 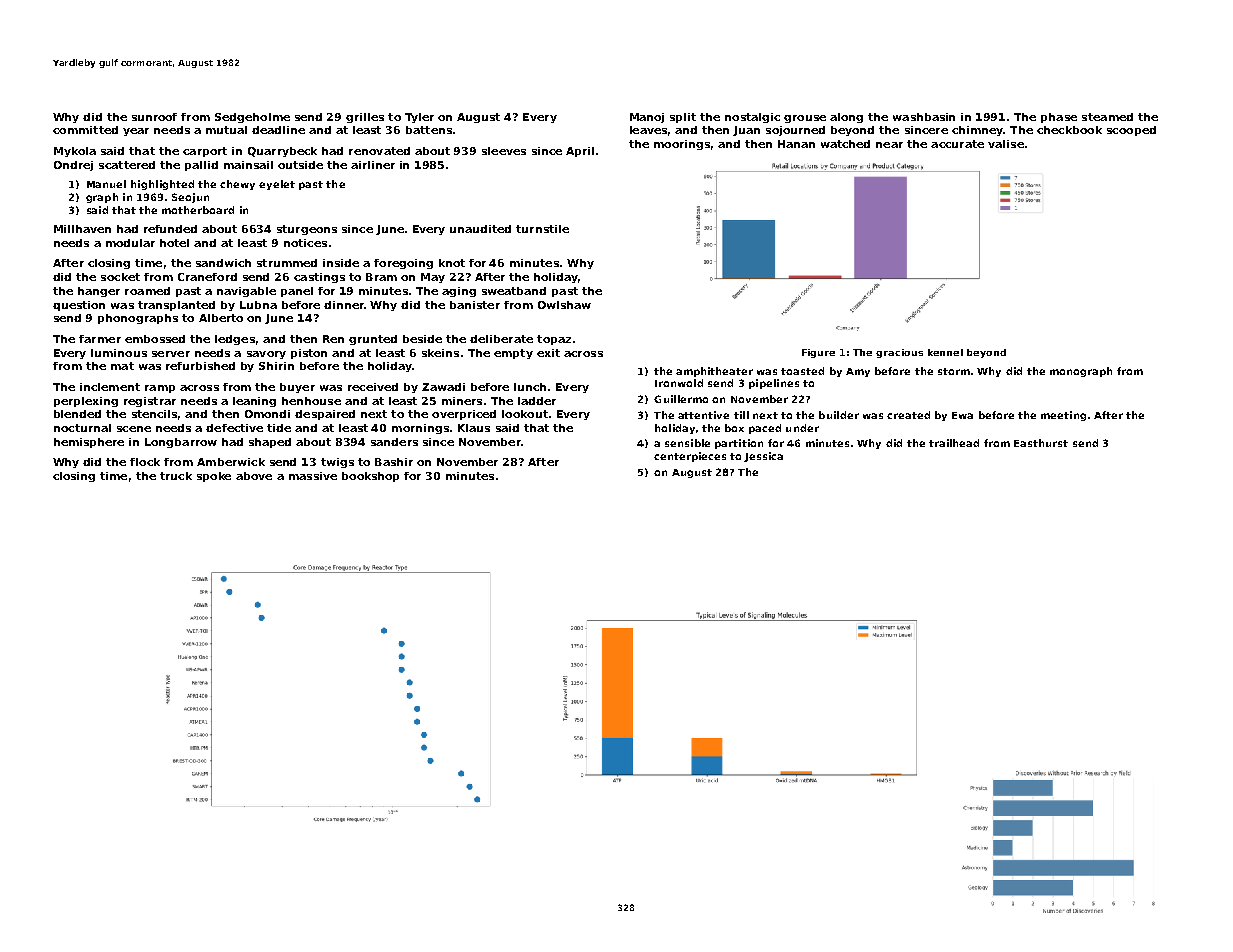 What do you see at coordinates (176, 476) in the image?
I see `truck` at bounding box center [176, 476].
